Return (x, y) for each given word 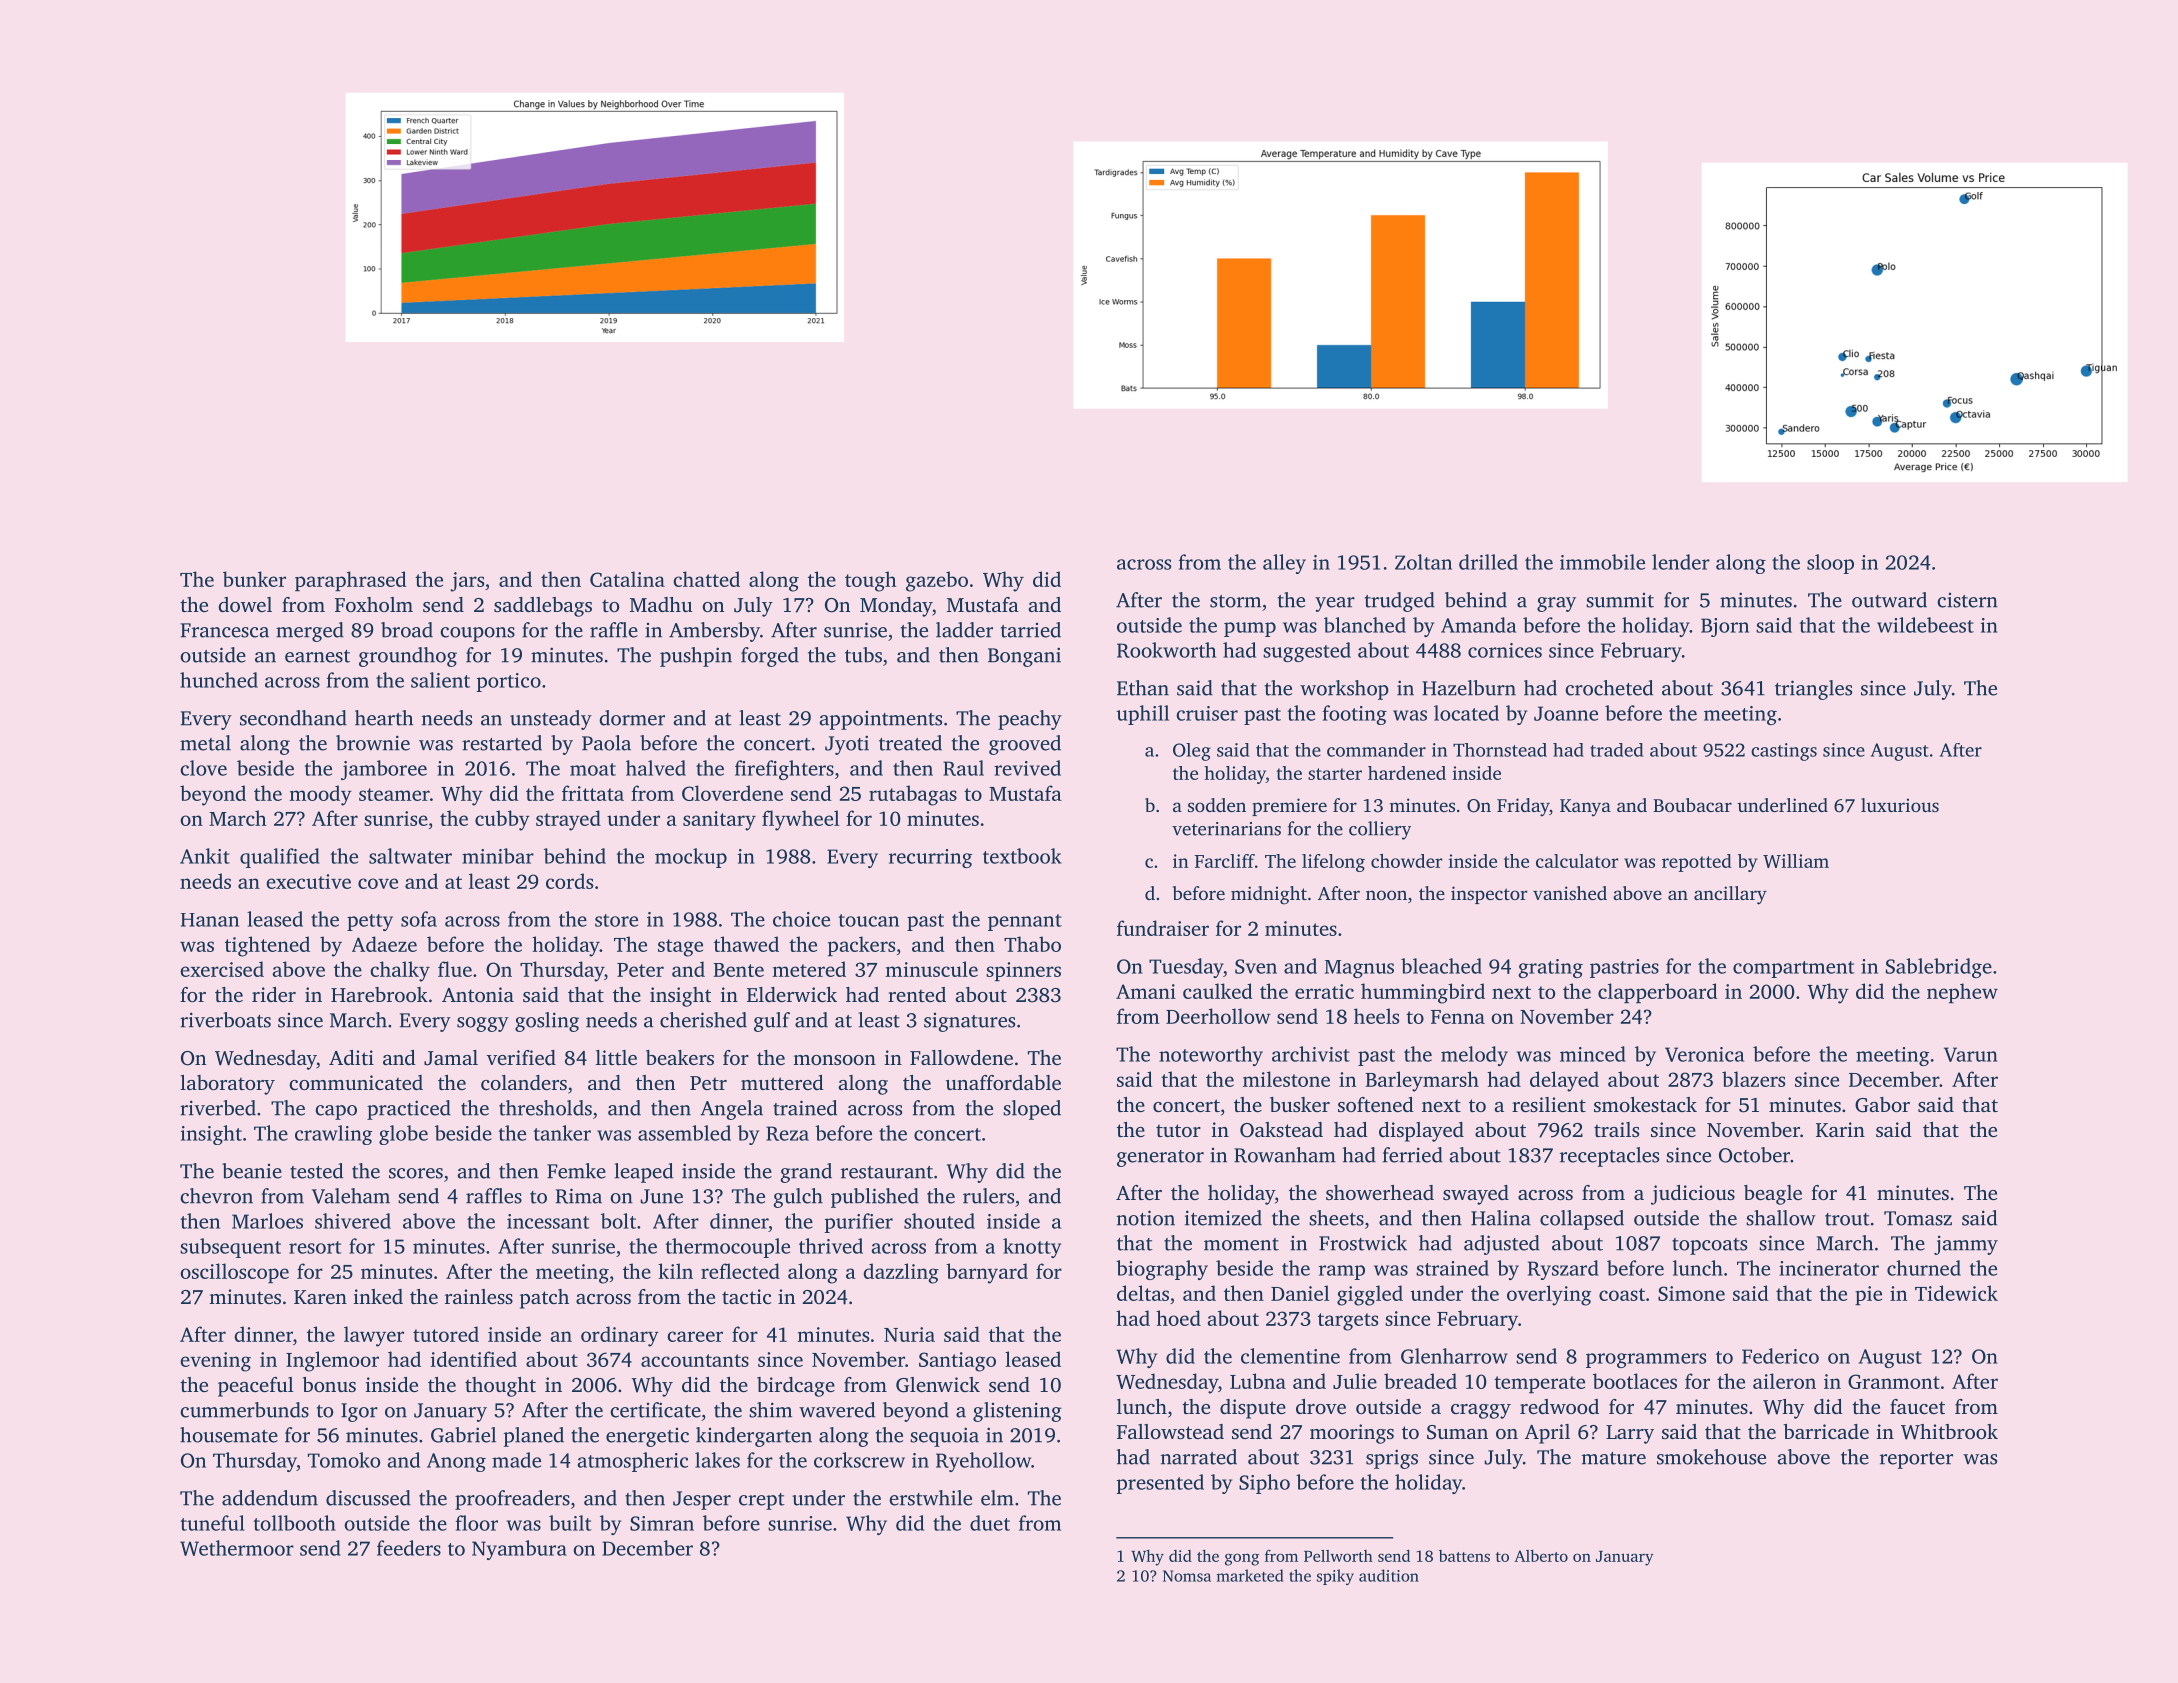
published (875, 1198)
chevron (216, 1196)
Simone (1691, 1293)
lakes (717, 1460)
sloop (1830, 564)
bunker (254, 579)
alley (1284, 564)
